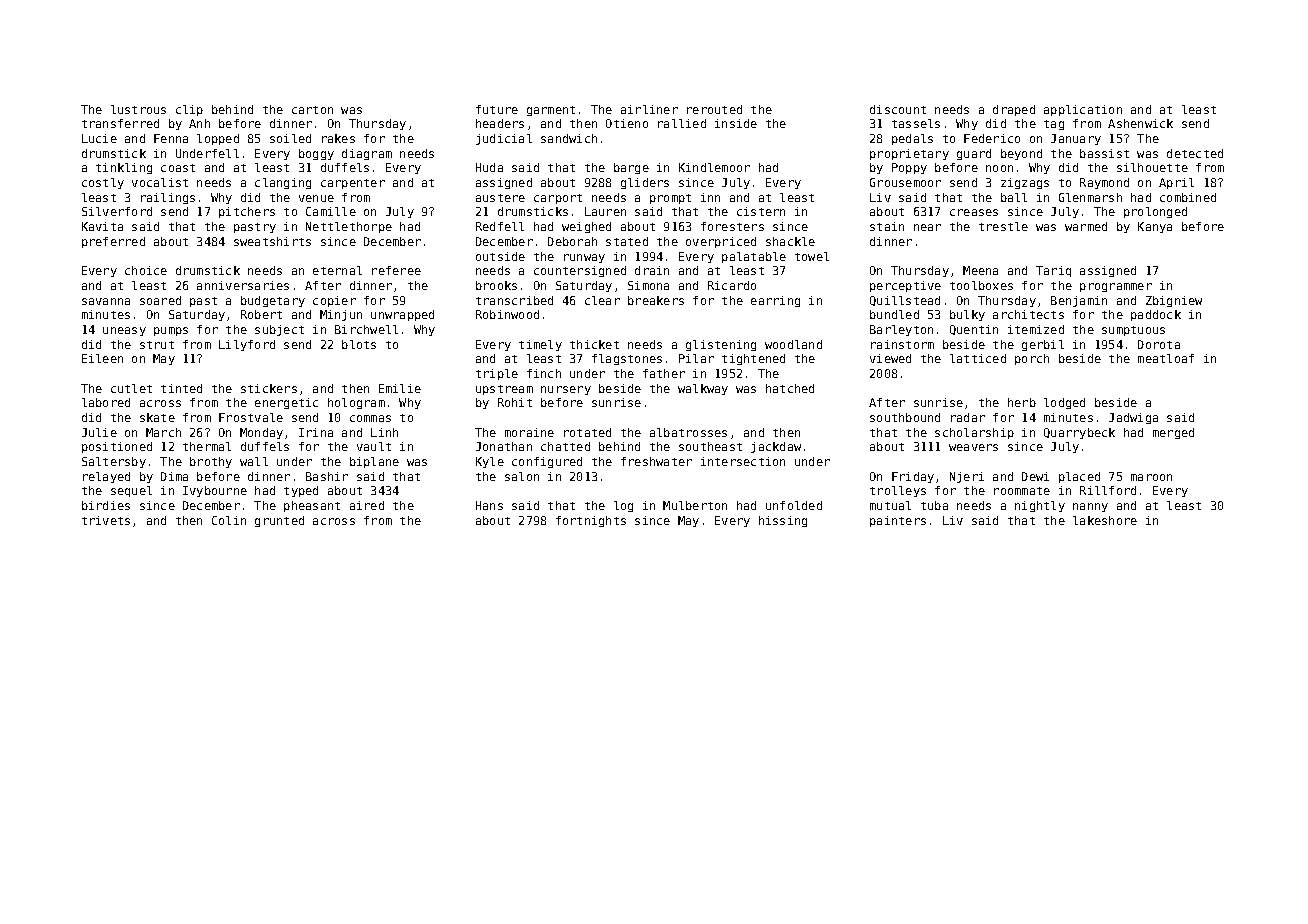  What do you see at coordinates (721, 345) in the page?
I see `glistening` at bounding box center [721, 345].
